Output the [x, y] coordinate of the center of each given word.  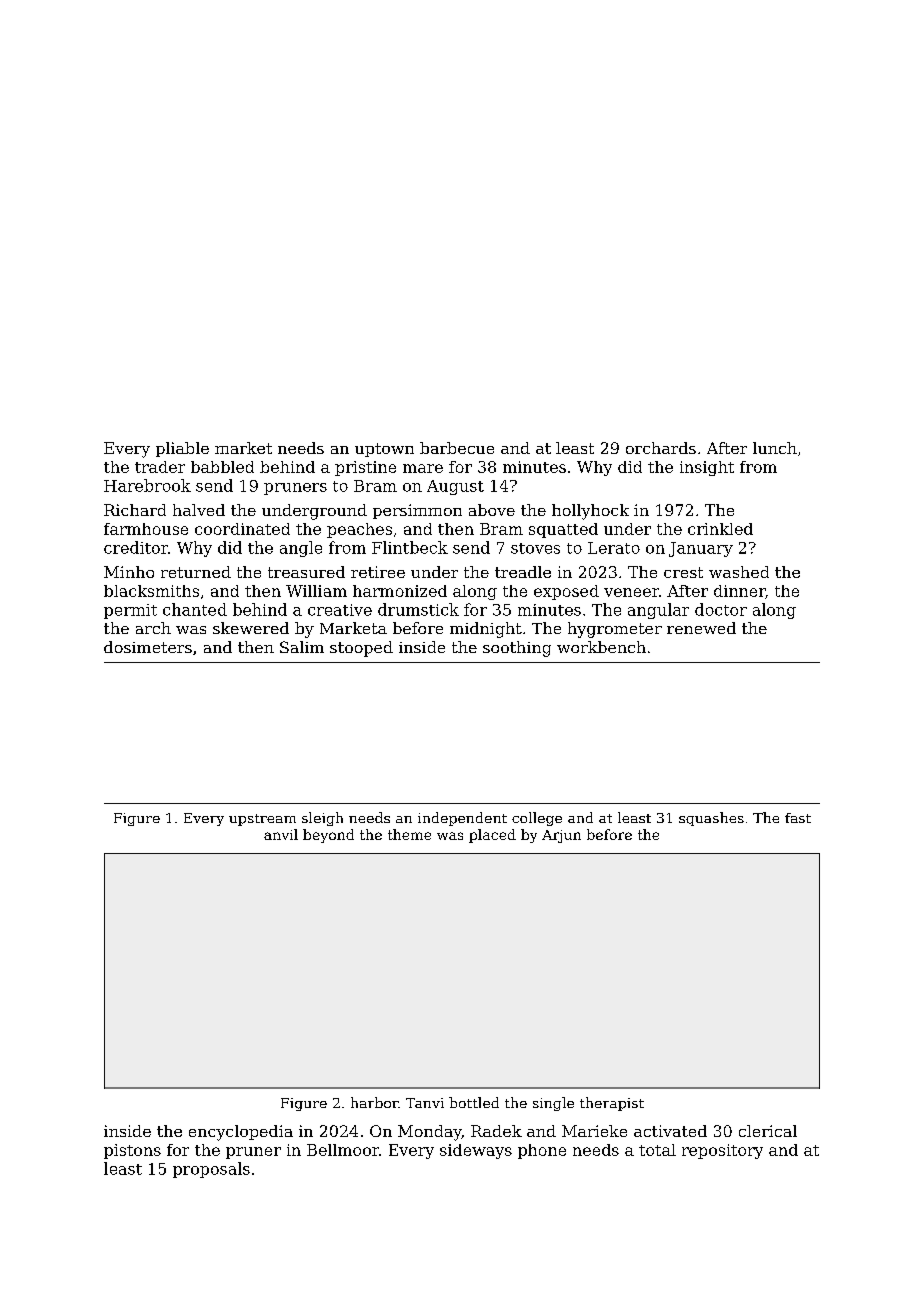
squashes [711, 819]
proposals [211, 1170]
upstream [262, 820]
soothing [517, 649]
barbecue [457, 448]
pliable [182, 449]
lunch [775, 448]
